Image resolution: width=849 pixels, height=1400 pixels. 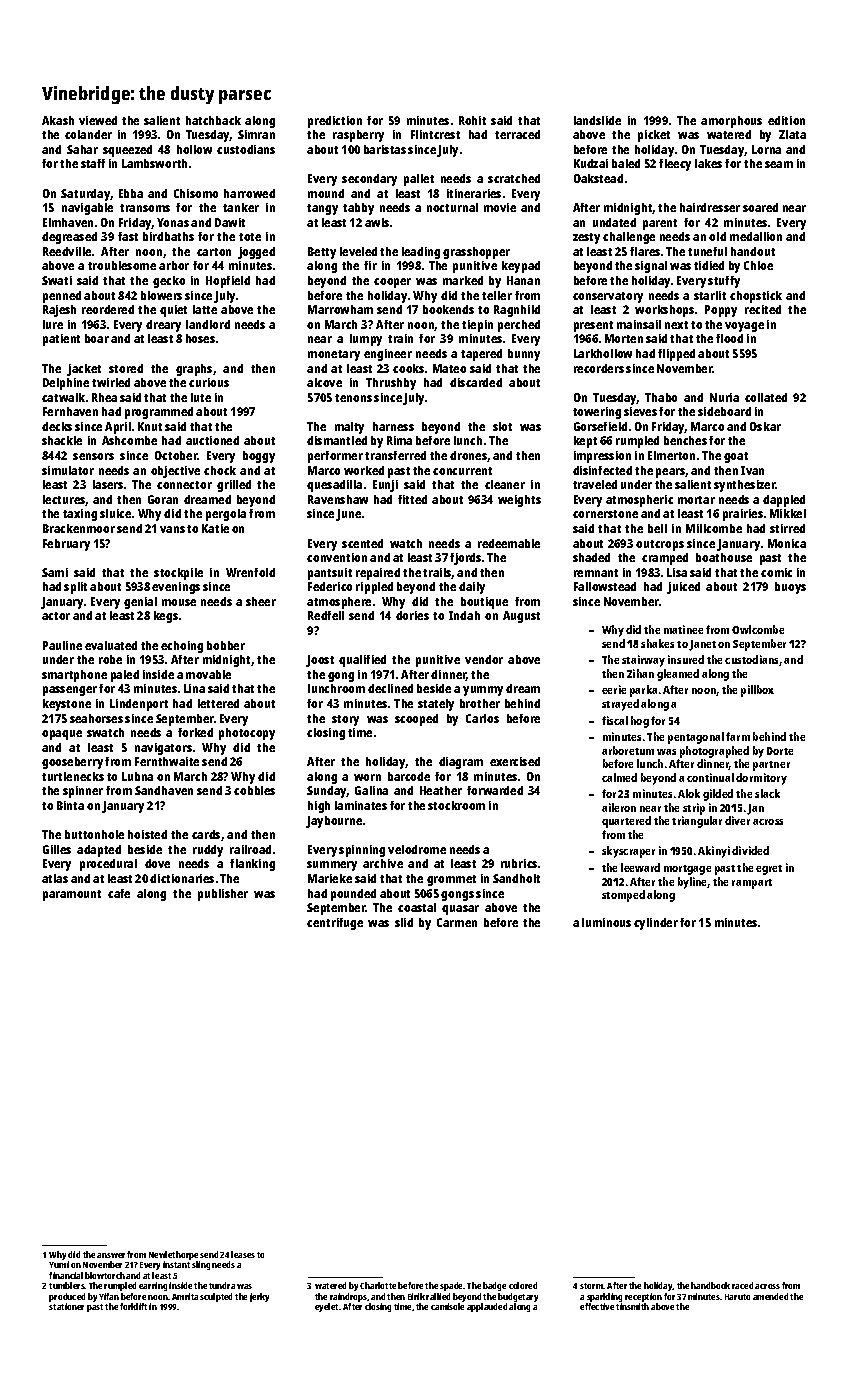 I want to click on rippled, so click(x=374, y=588).
